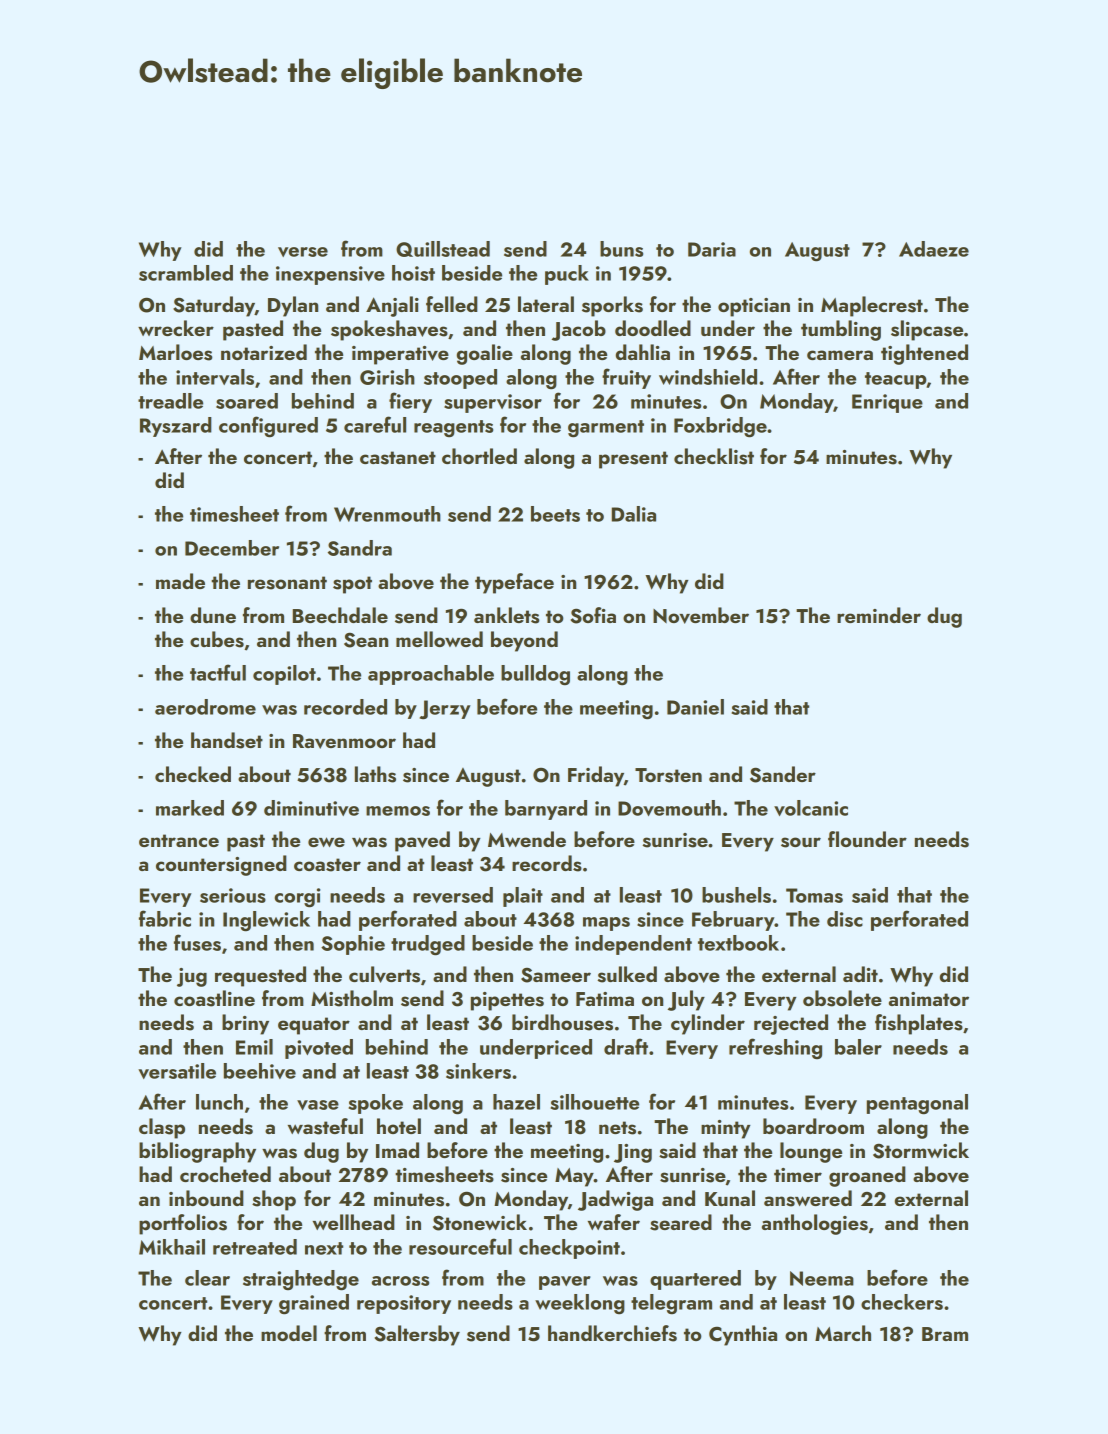  What do you see at coordinates (175, 352) in the screenshot?
I see `Marloes` at bounding box center [175, 352].
